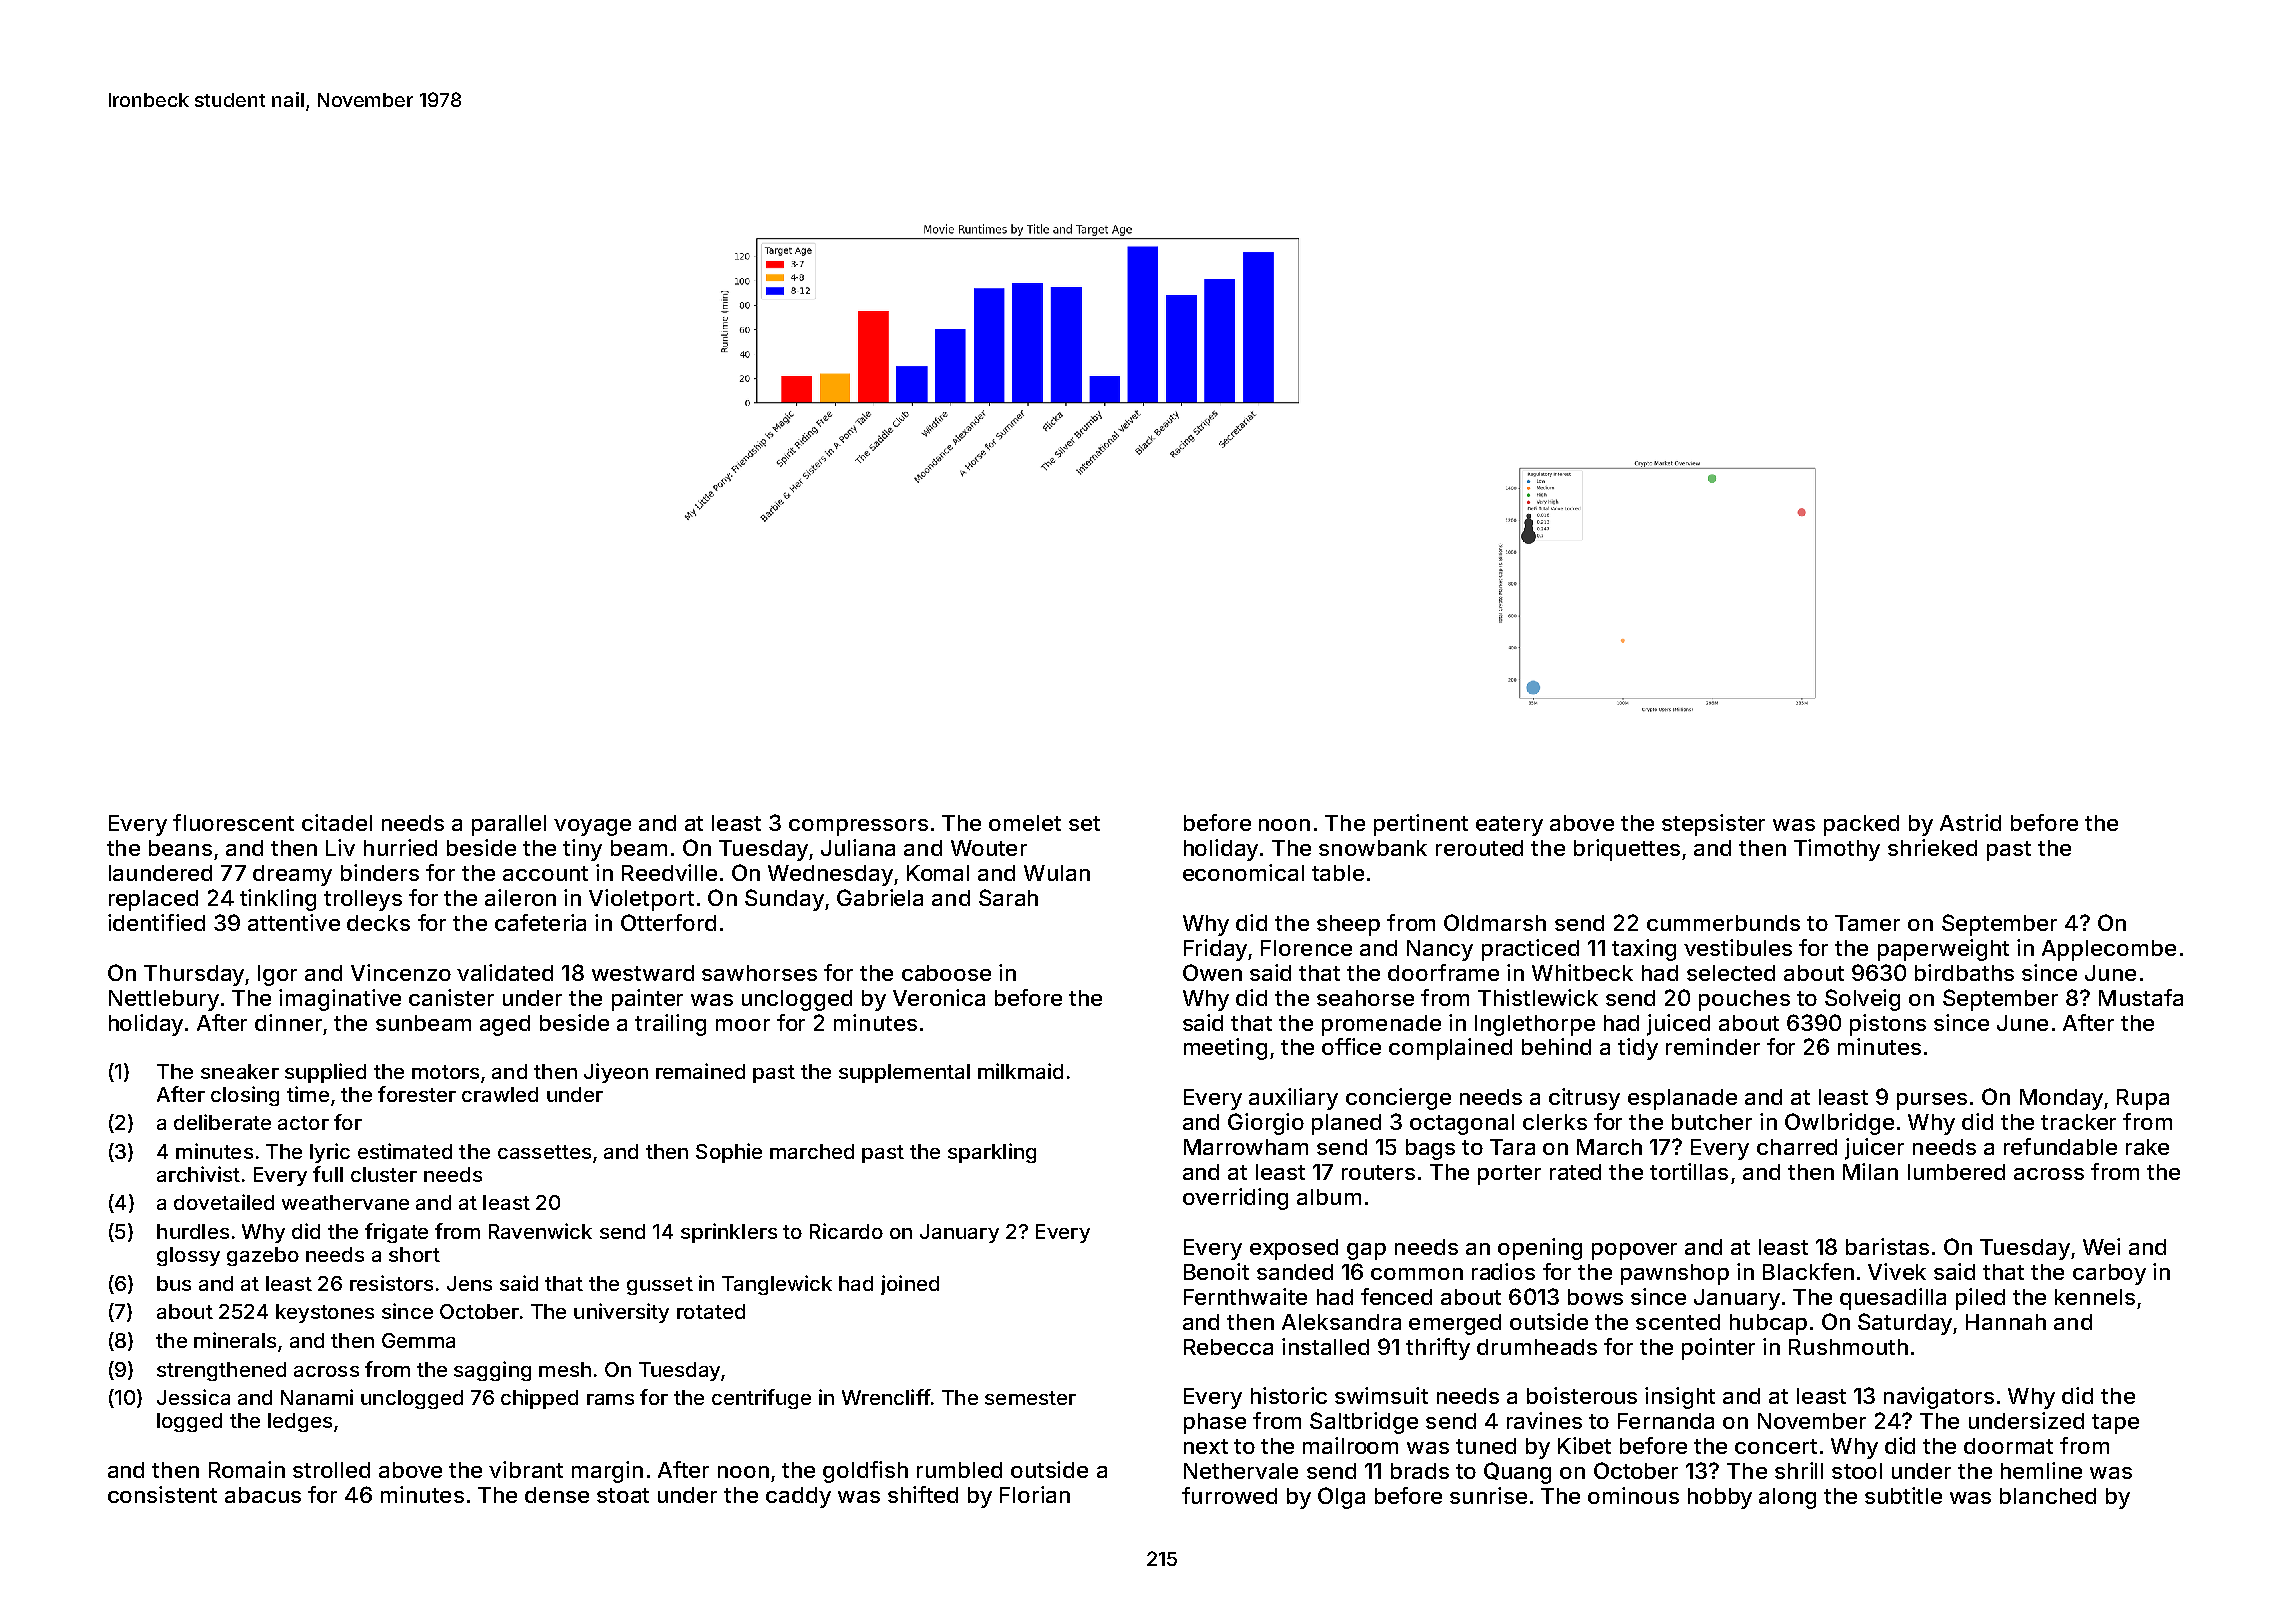 This image has height=1620, width=2292. Describe the element at coordinates (1440, 950) in the image. I see `Nancy` at that location.
